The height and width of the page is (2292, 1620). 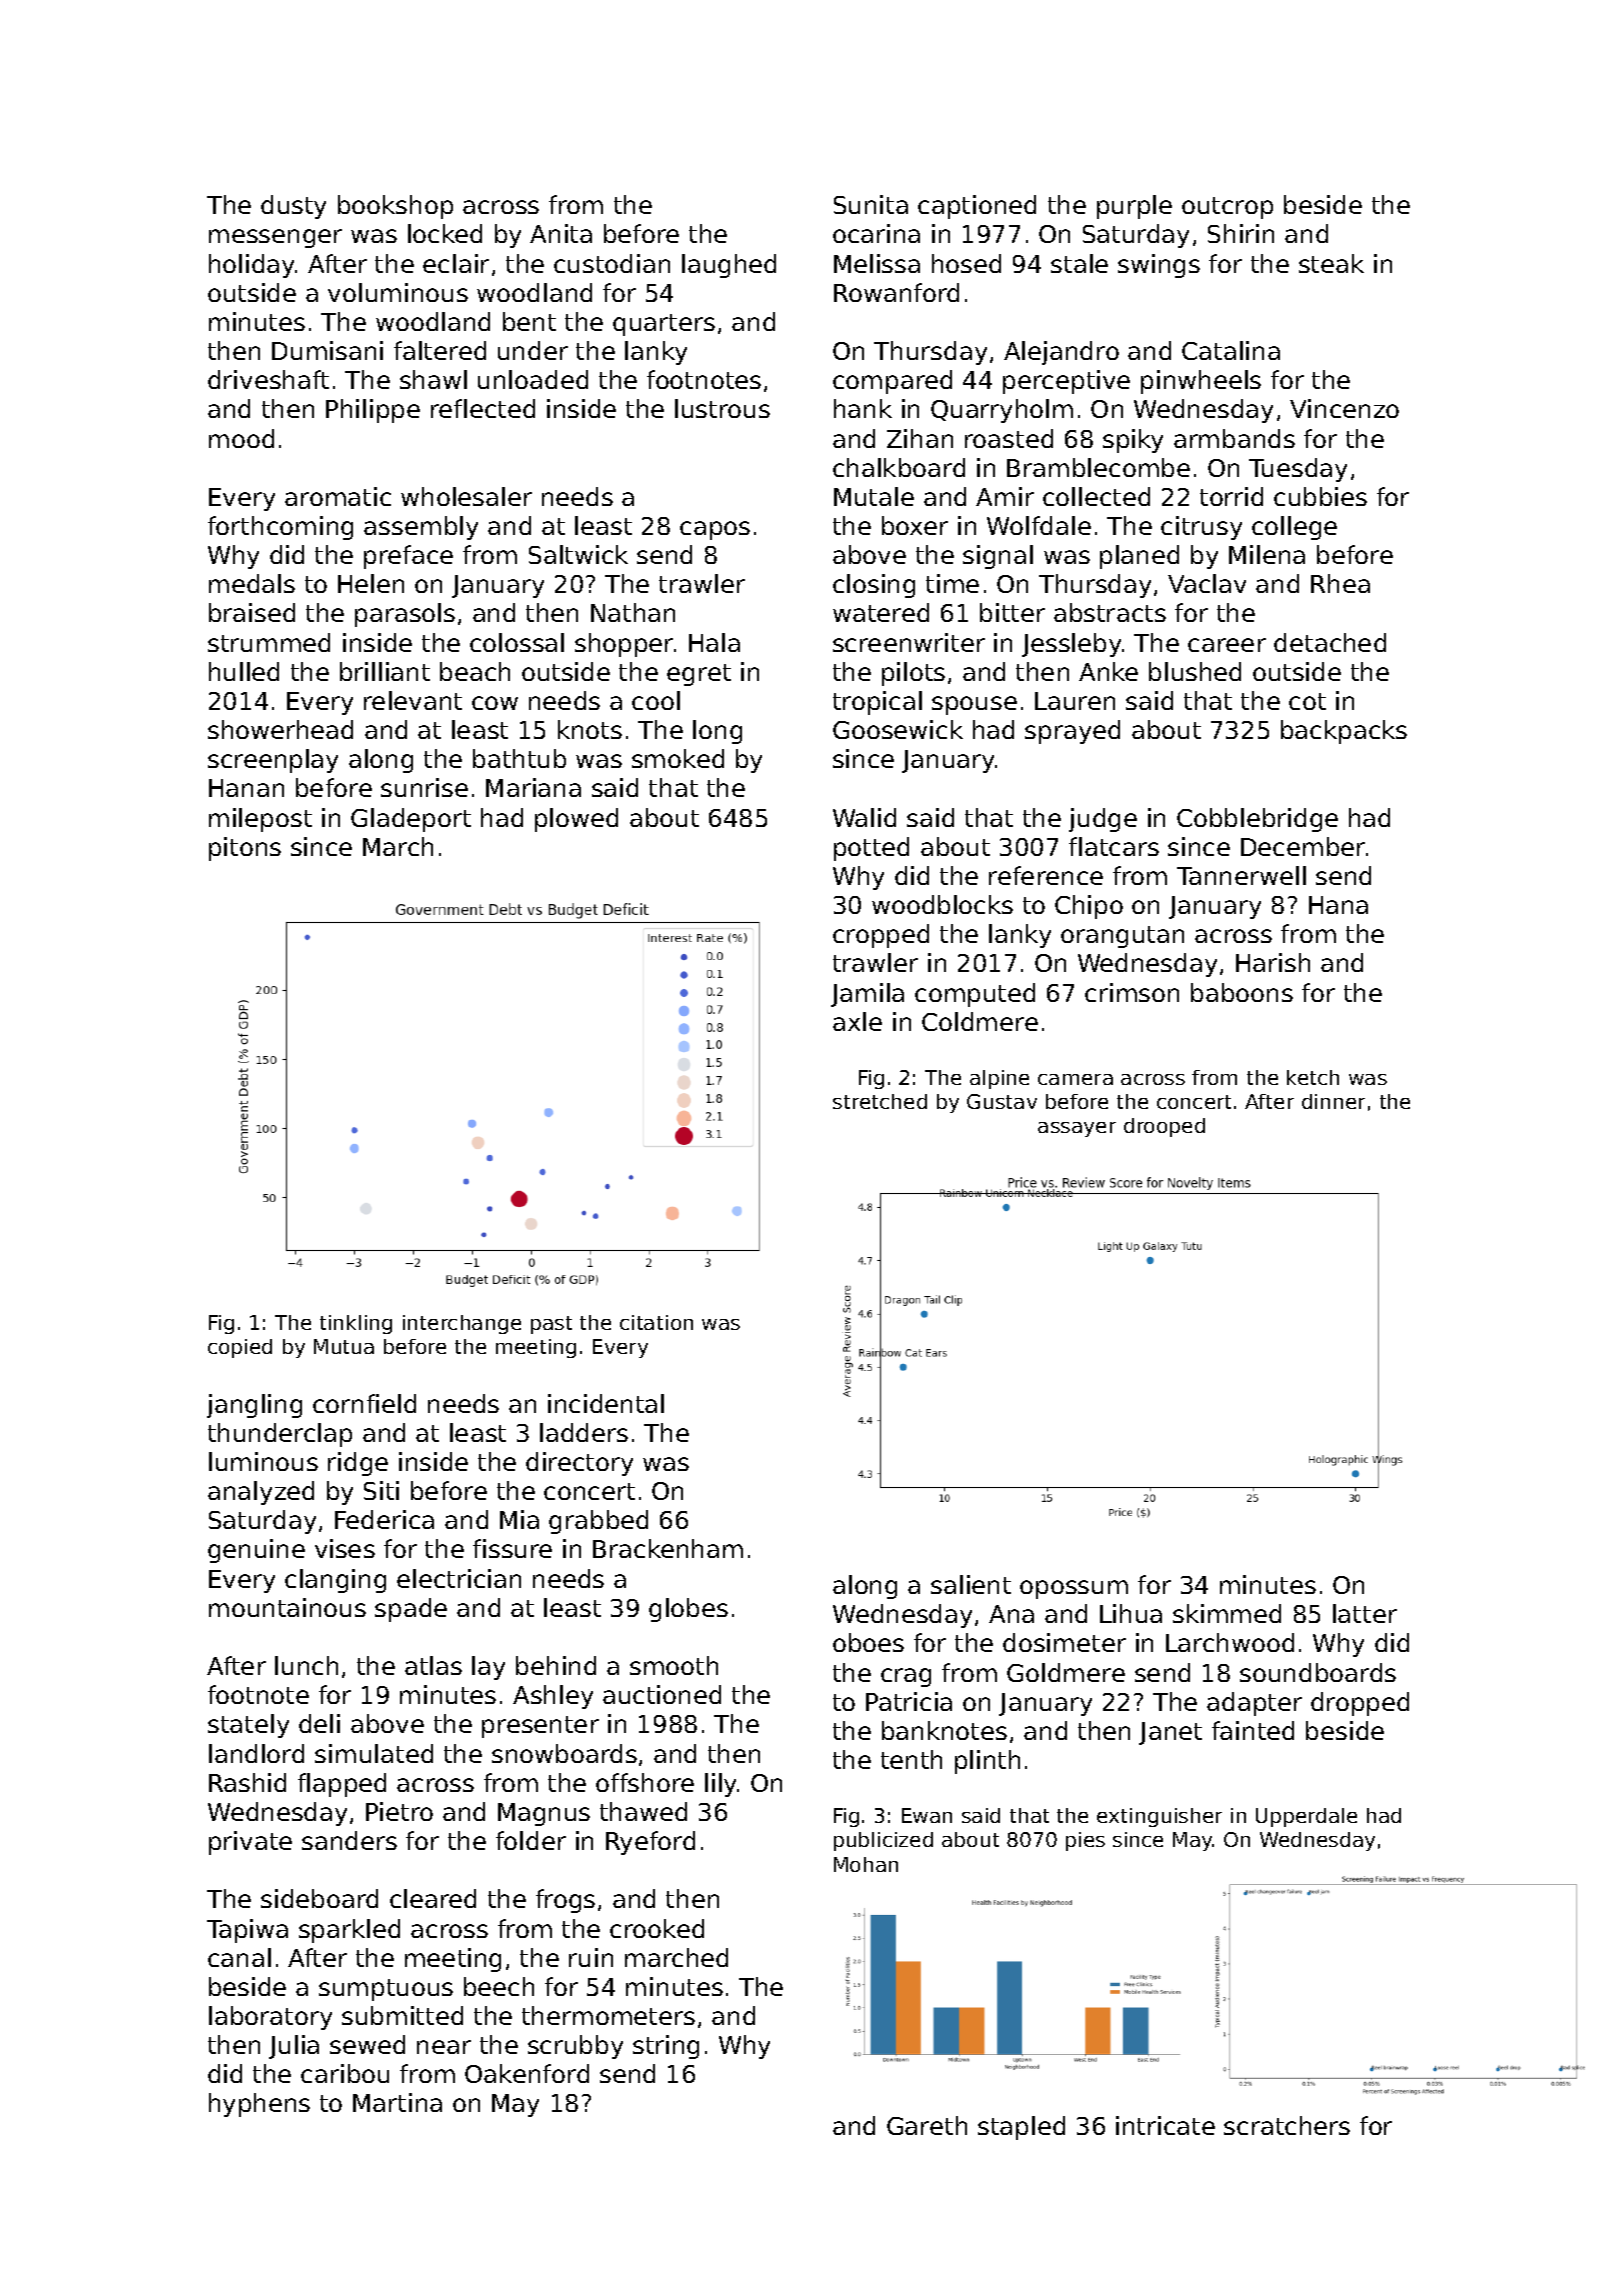 What do you see at coordinates (1134, 207) in the page?
I see `purple` at bounding box center [1134, 207].
